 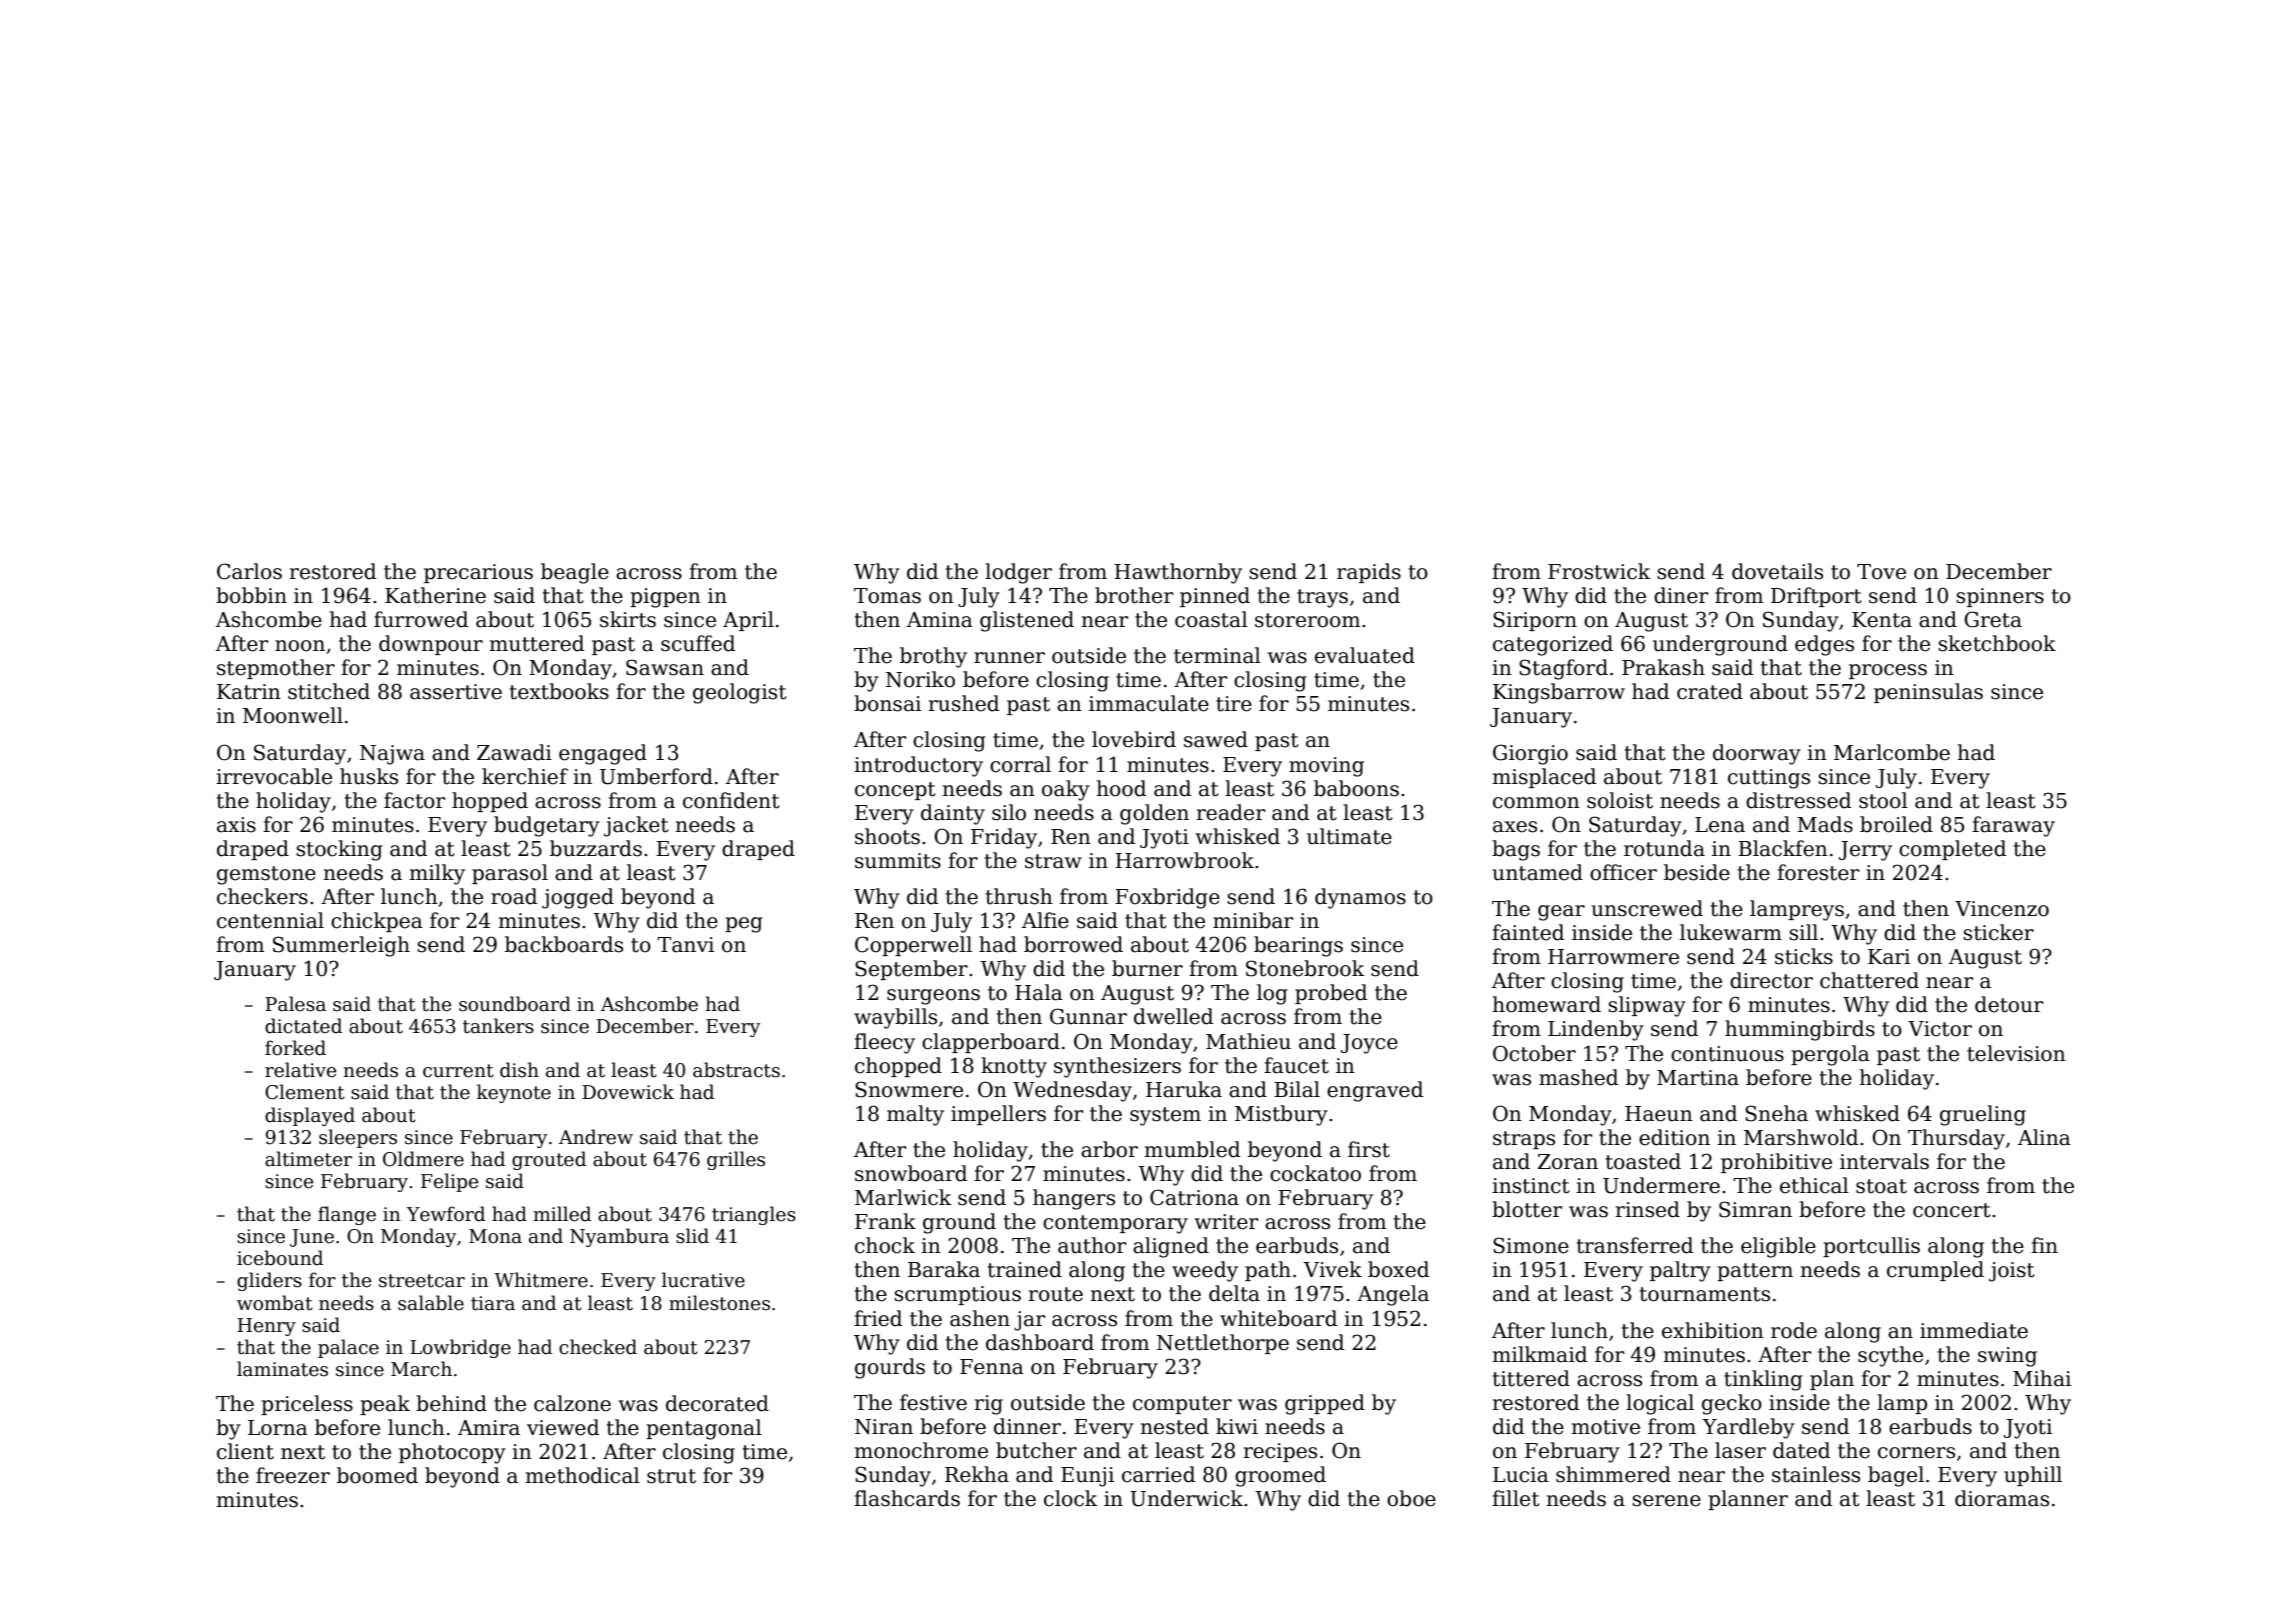 I want to click on Zoran, so click(x=1568, y=1162).
